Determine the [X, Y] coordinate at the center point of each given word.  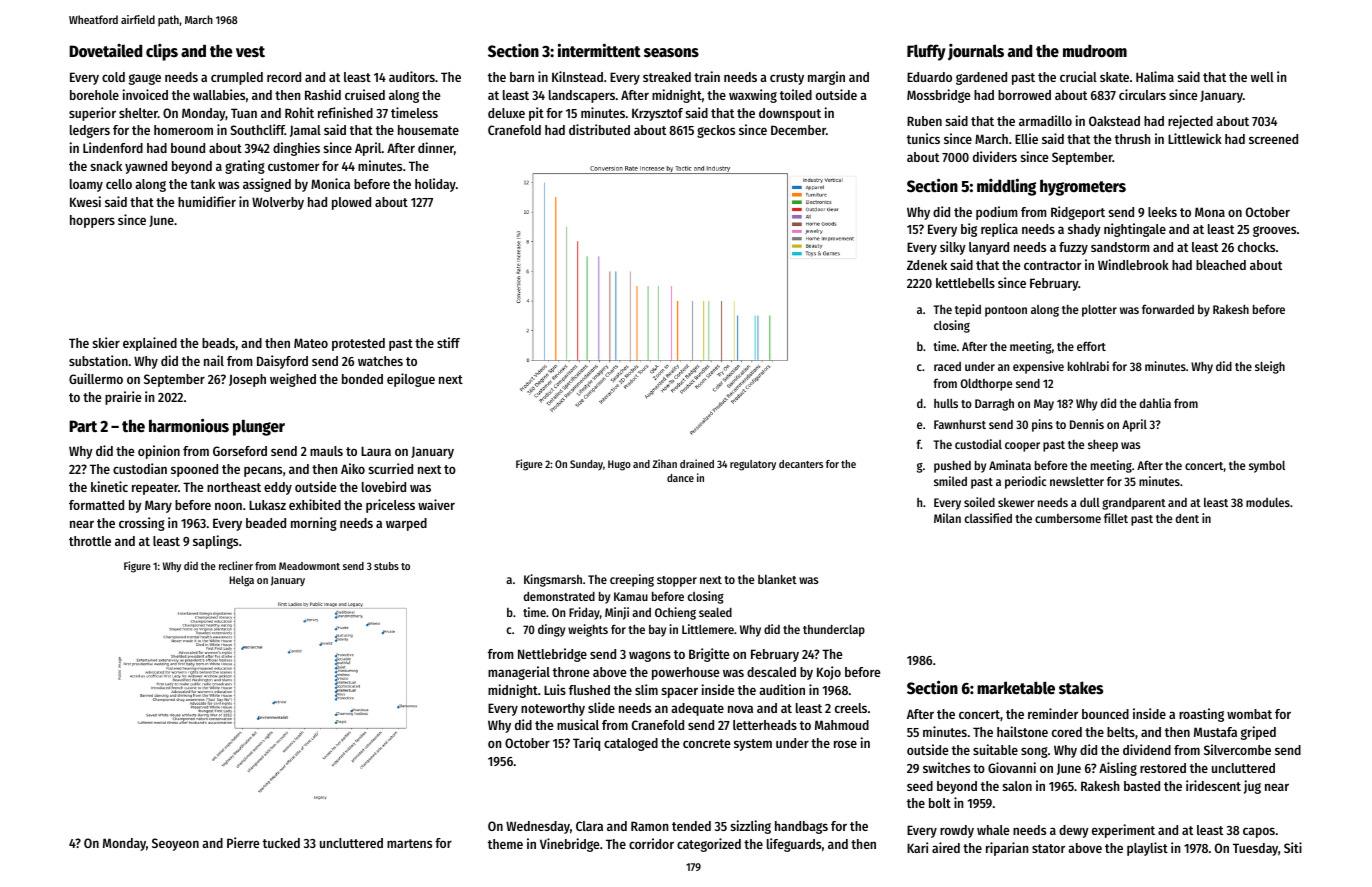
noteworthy [553, 709]
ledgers [90, 131]
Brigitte [709, 655]
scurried [391, 468]
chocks [1256, 247]
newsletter [1077, 481]
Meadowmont [309, 566]
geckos [716, 131]
